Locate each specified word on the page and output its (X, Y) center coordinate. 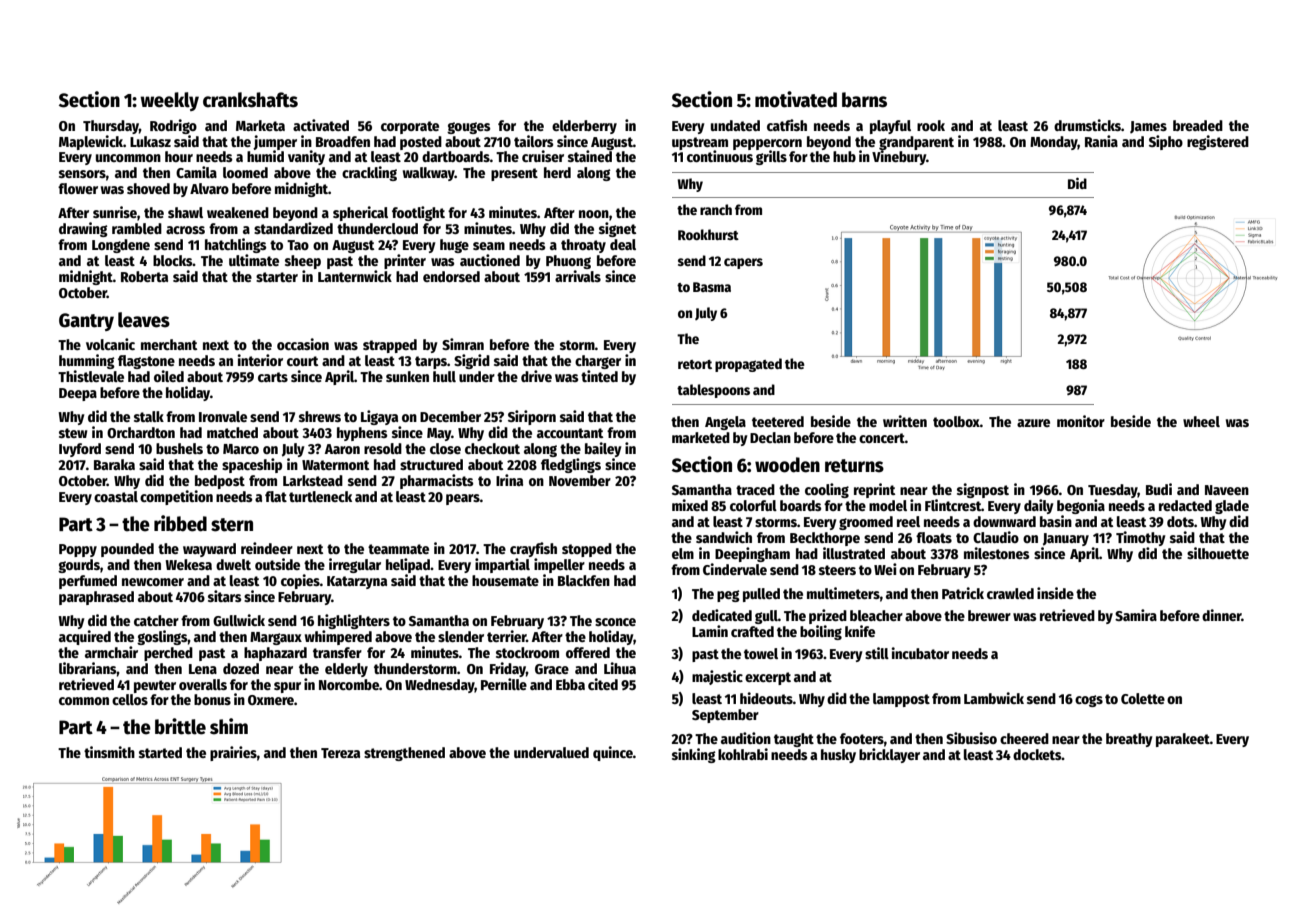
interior (260, 360)
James (1148, 127)
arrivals (578, 276)
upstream (700, 143)
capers (743, 263)
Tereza (340, 753)
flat (276, 496)
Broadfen (343, 141)
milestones (997, 553)
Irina (509, 480)
